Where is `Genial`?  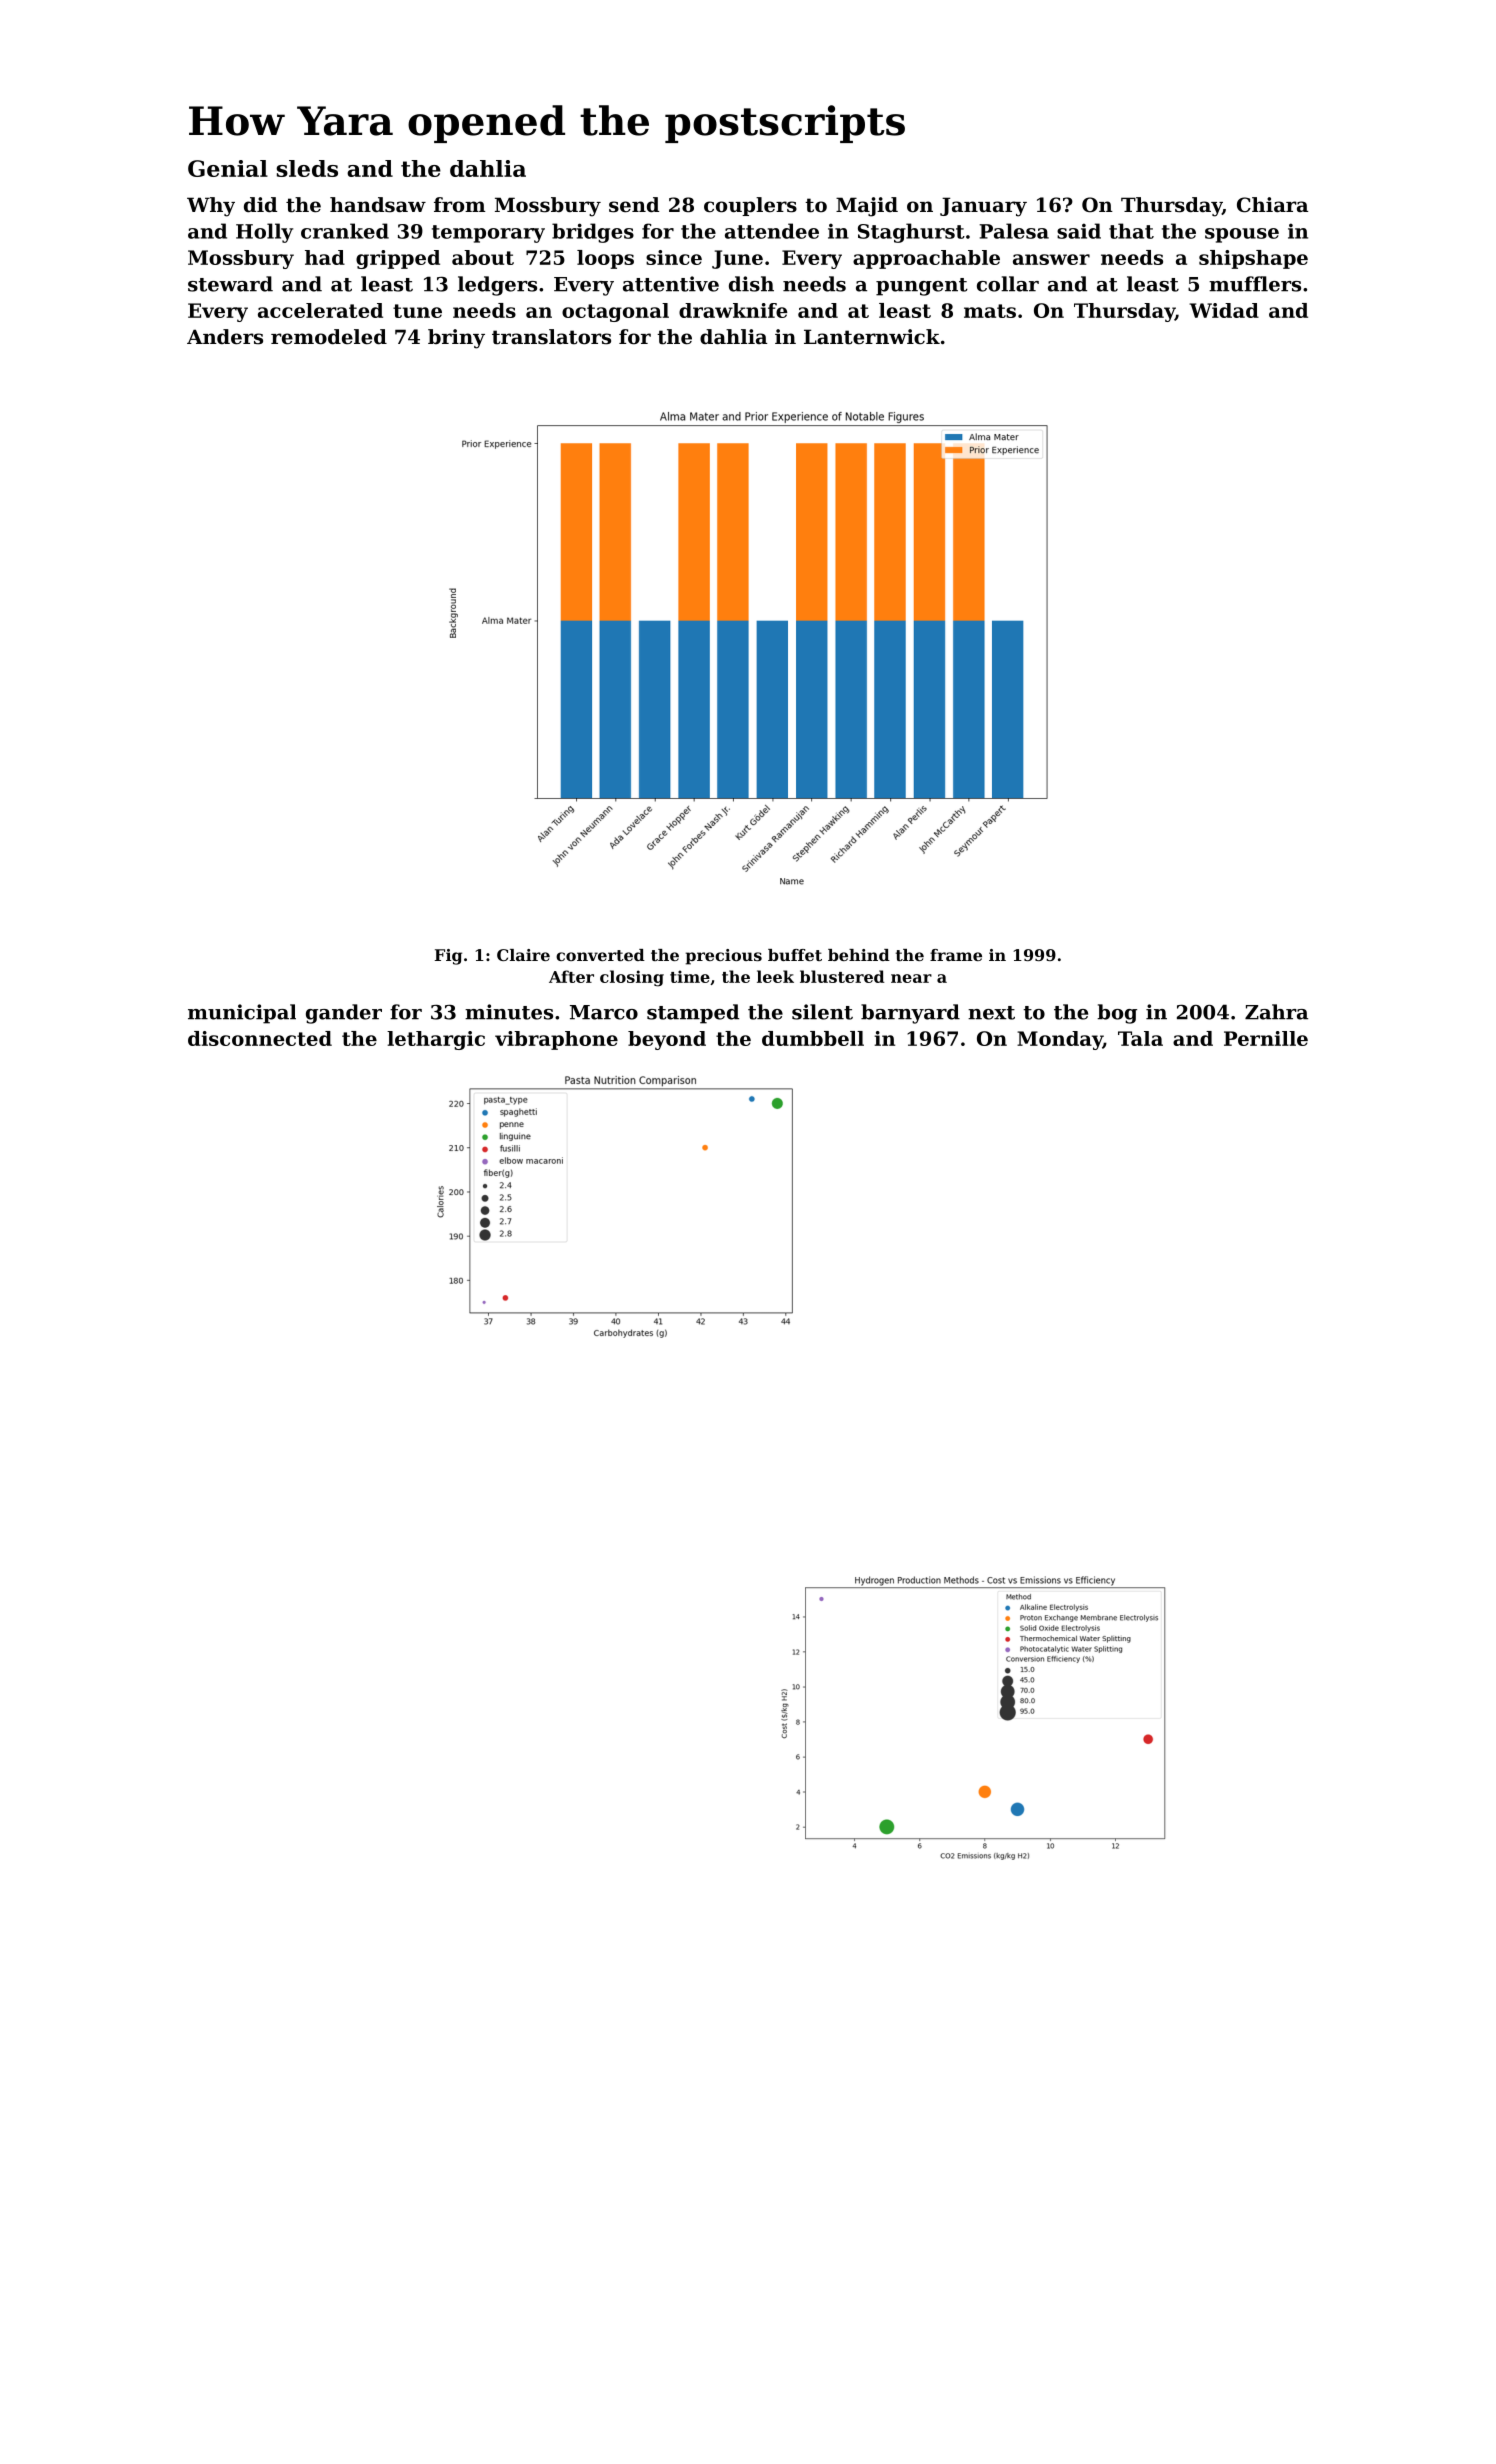
Genial is located at coordinates (228, 168).
